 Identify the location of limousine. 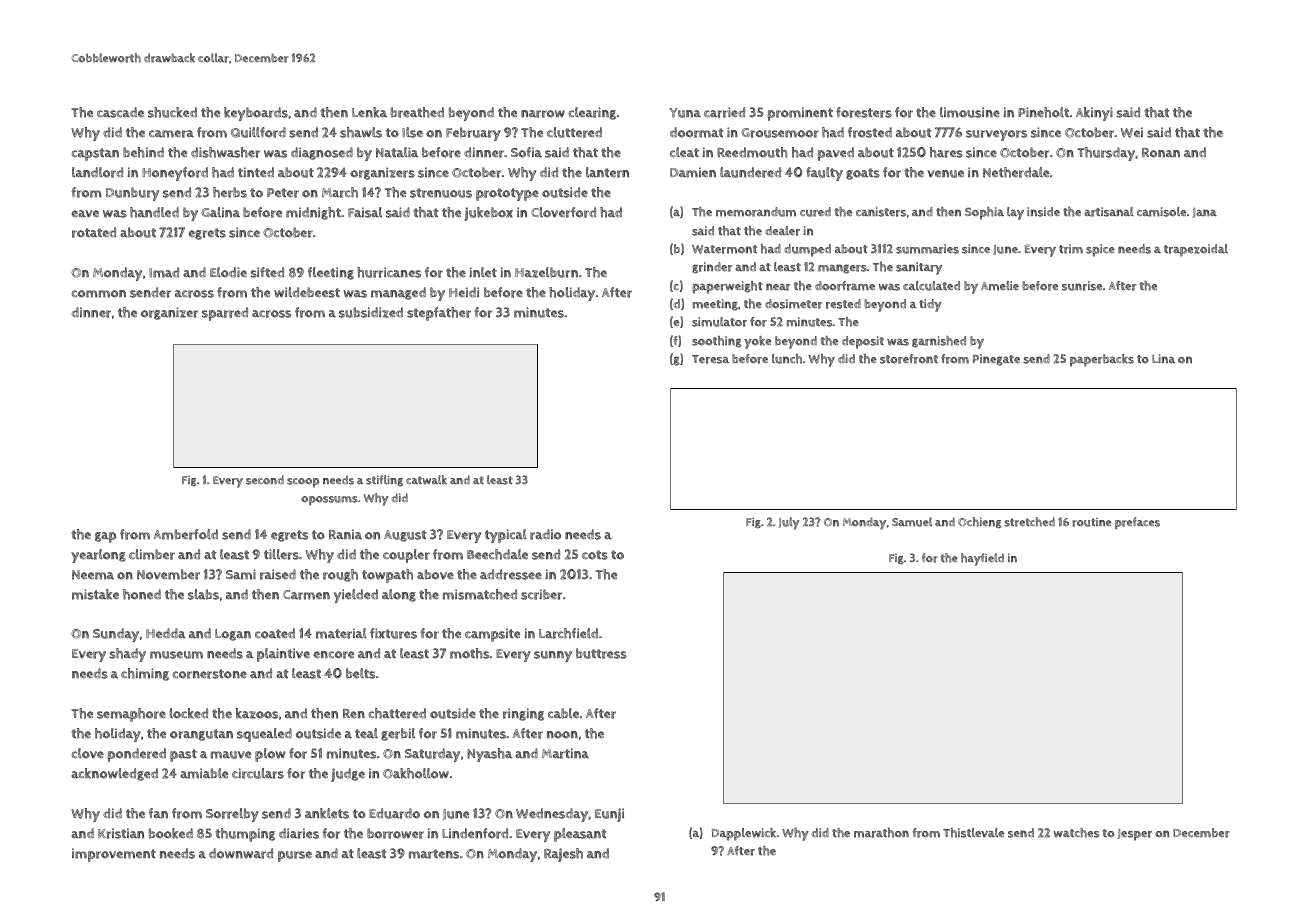
(970, 112).
